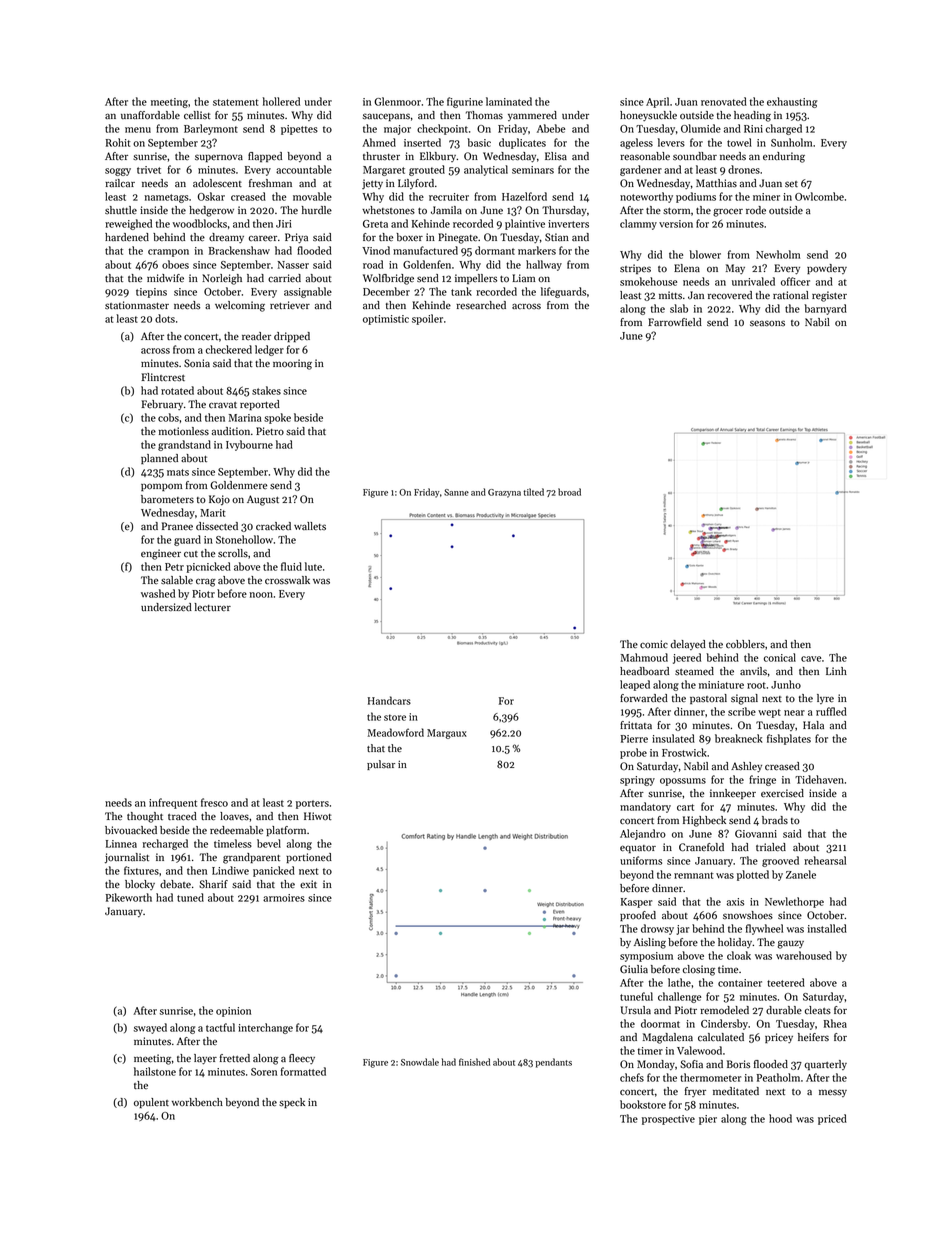 The height and width of the document is (1233, 952). I want to click on delayed, so click(688, 645).
